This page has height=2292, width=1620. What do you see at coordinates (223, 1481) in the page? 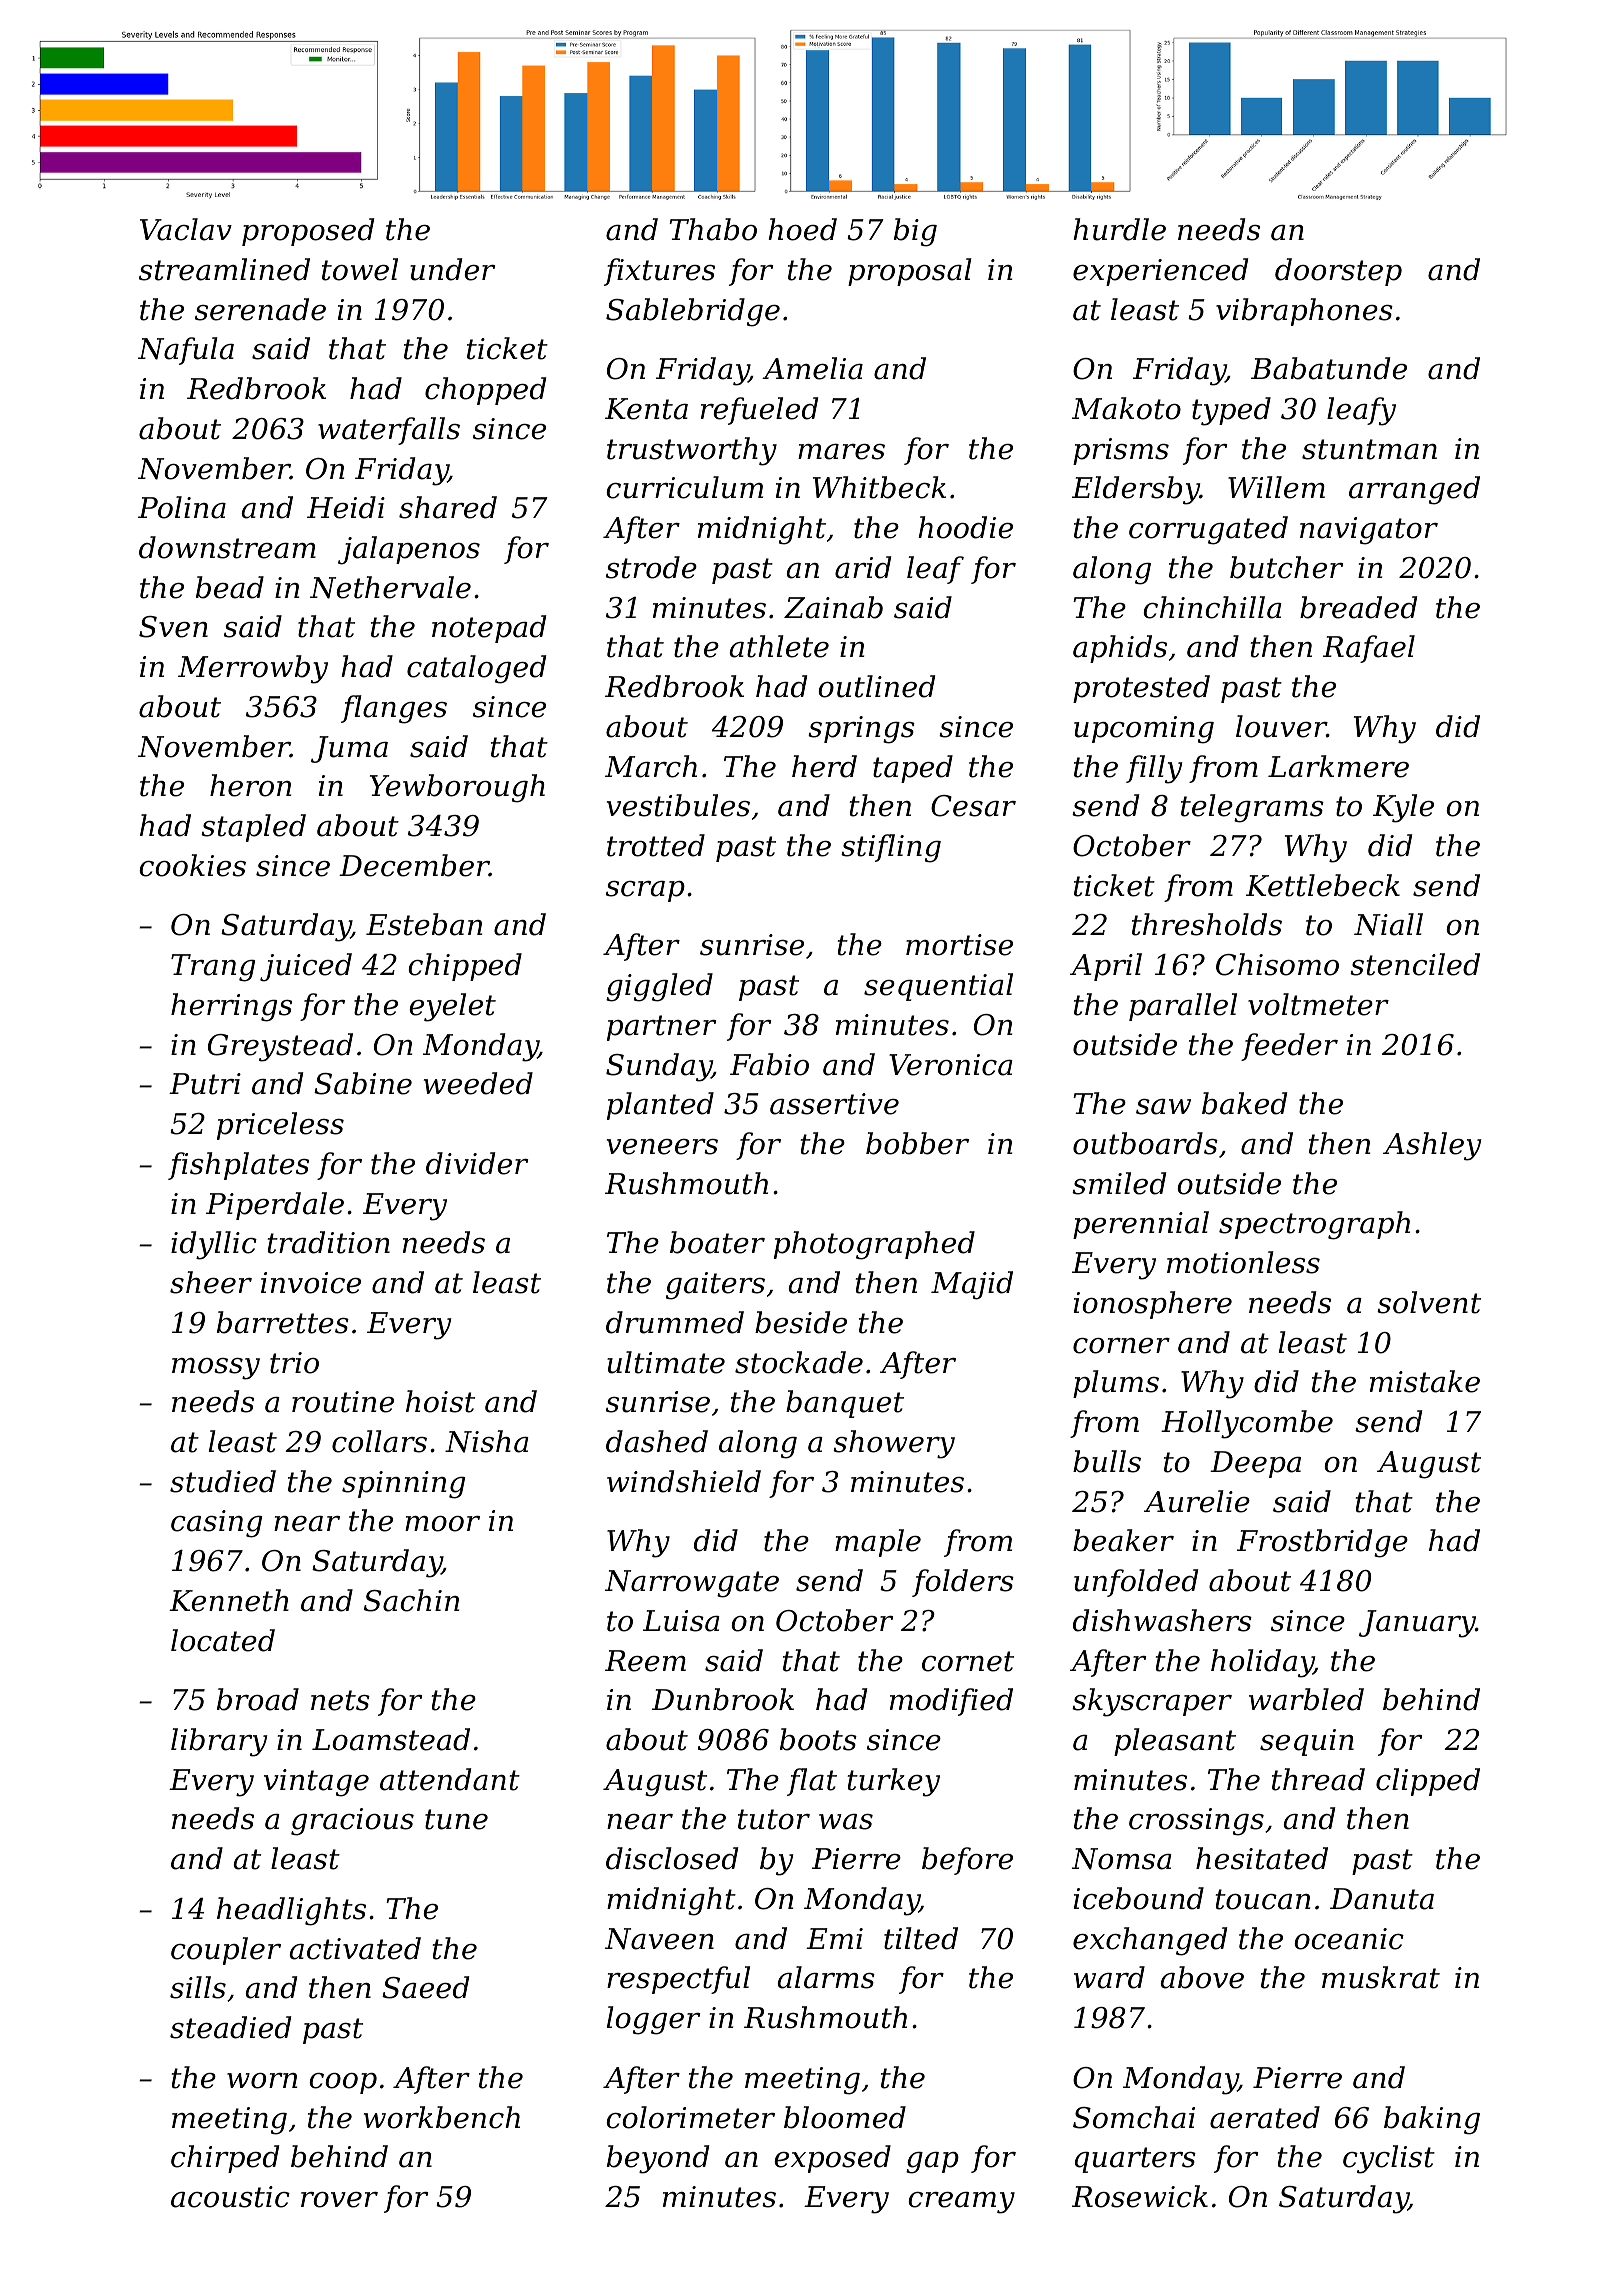
I see `studied` at bounding box center [223, 1481].
